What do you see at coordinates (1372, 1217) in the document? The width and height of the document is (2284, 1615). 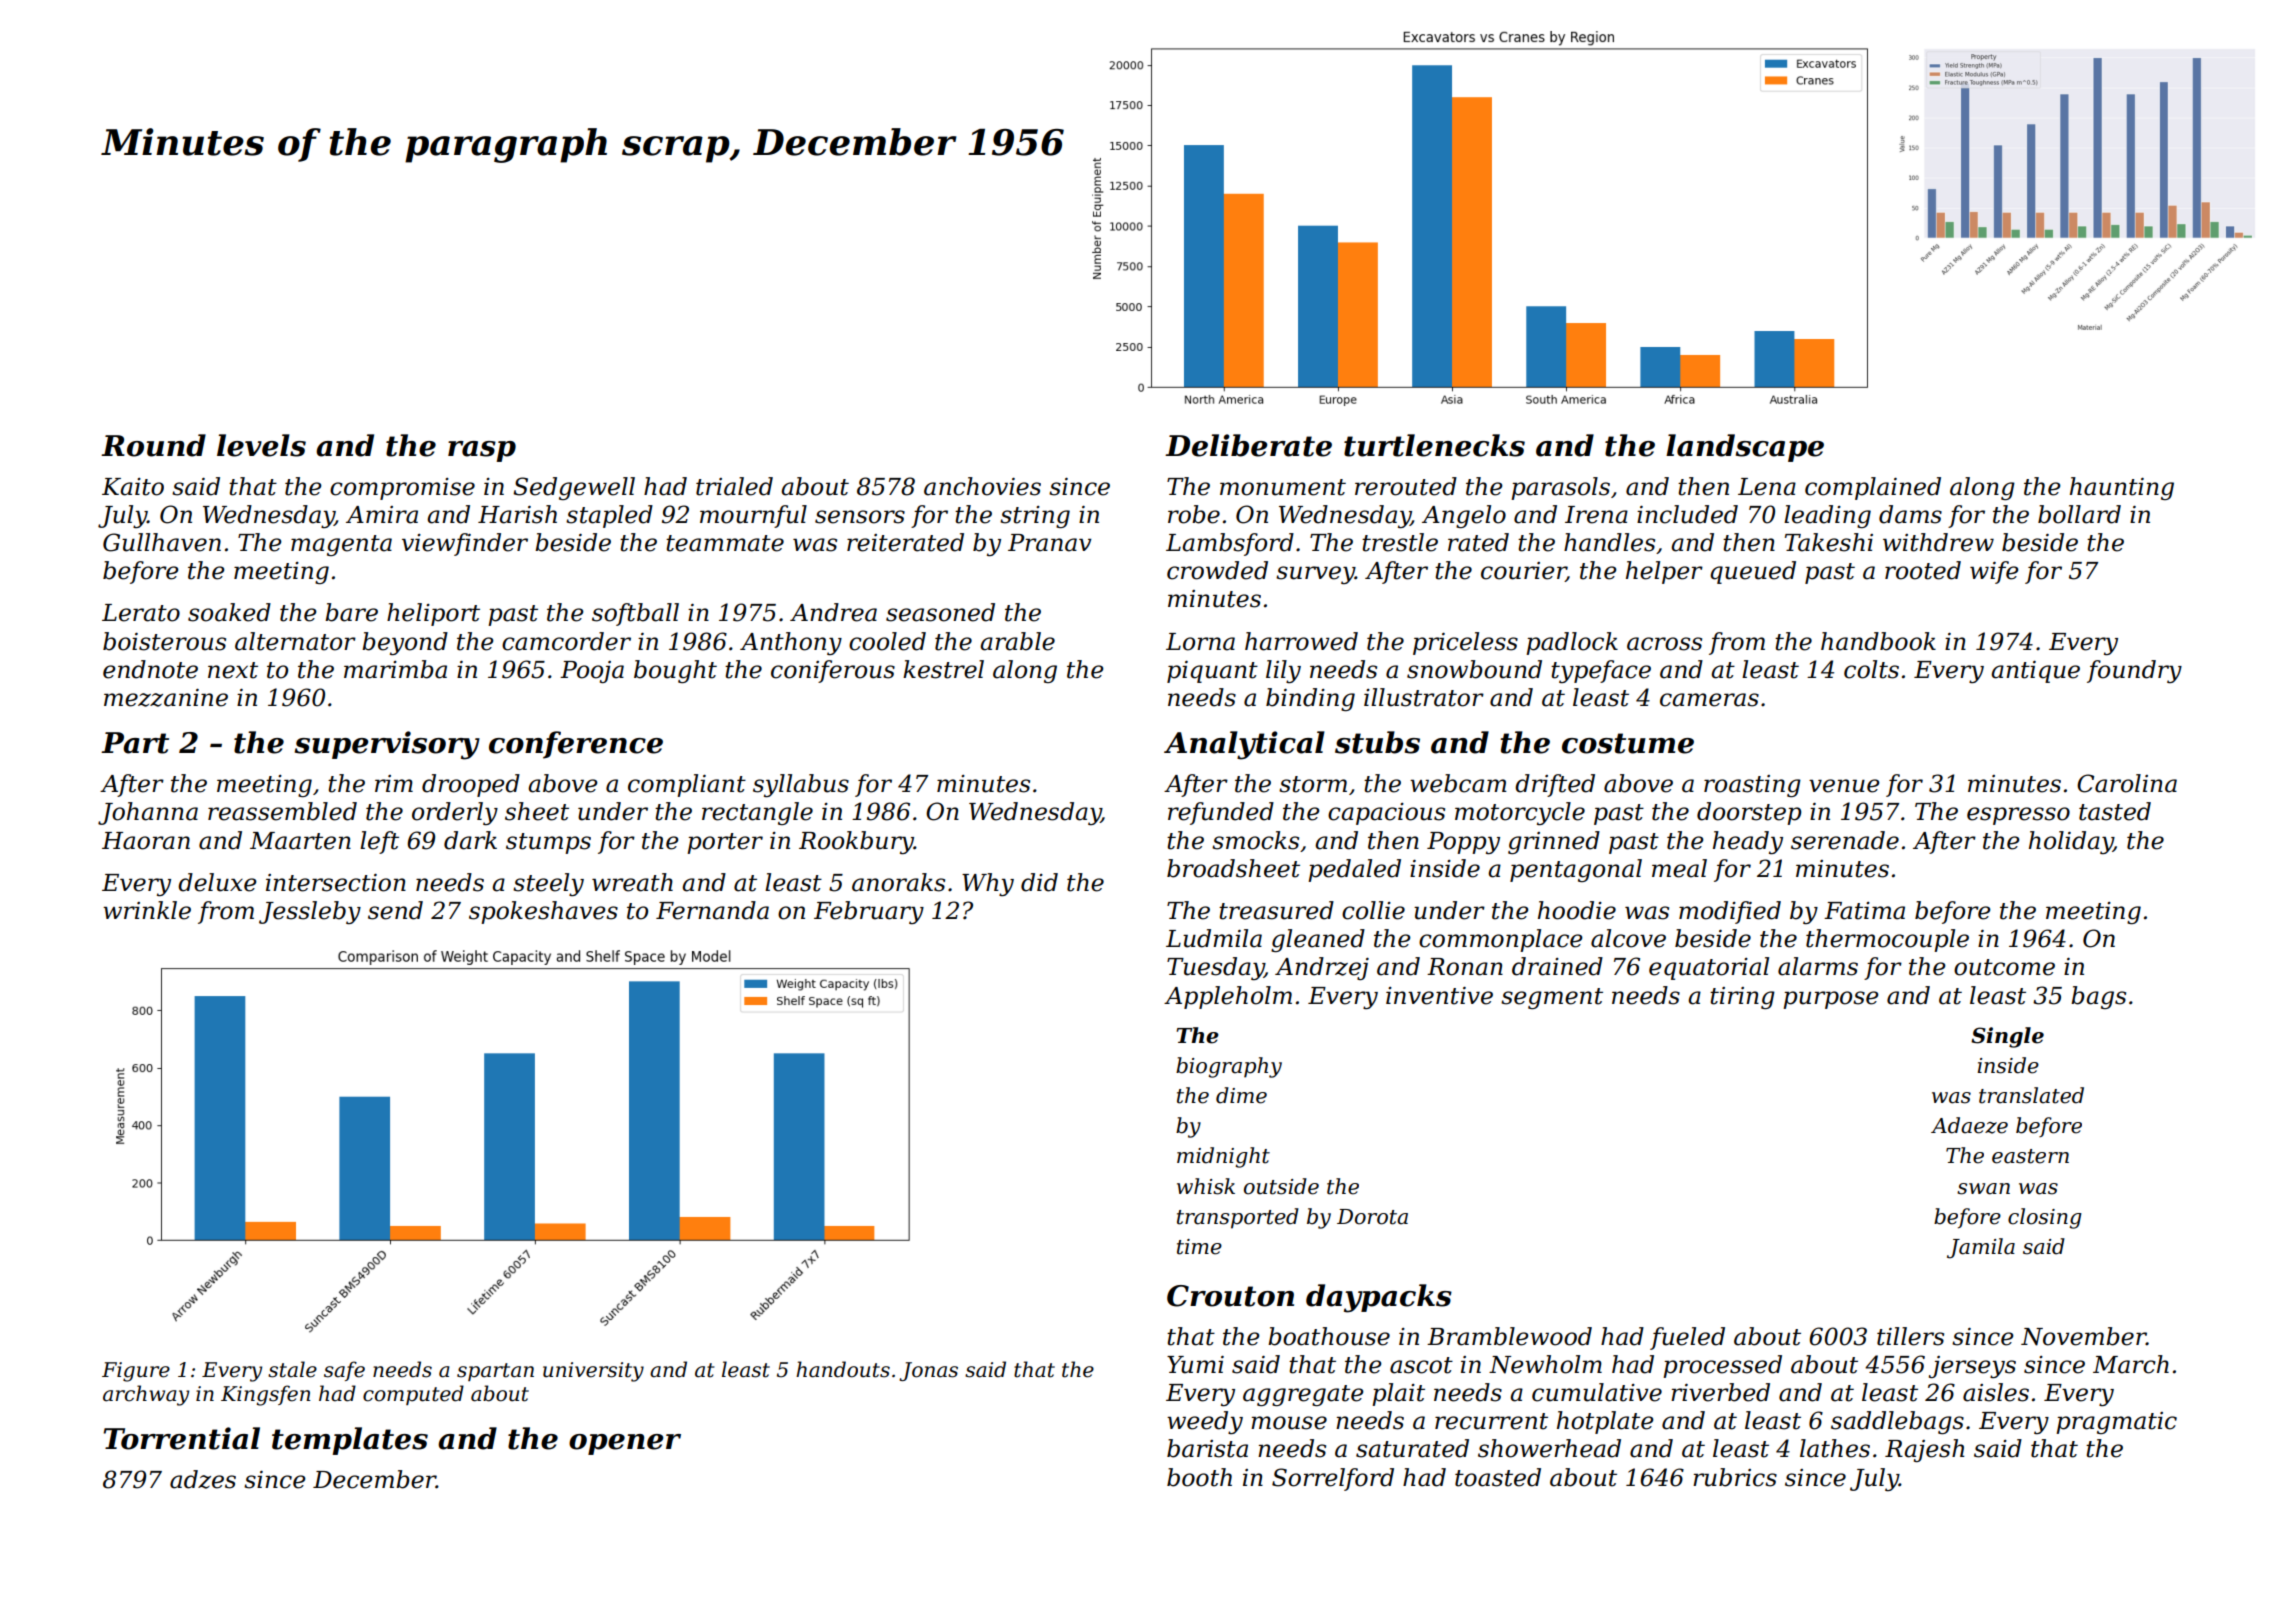 I see `Dorota` at bounding box center [1372, 1217].
